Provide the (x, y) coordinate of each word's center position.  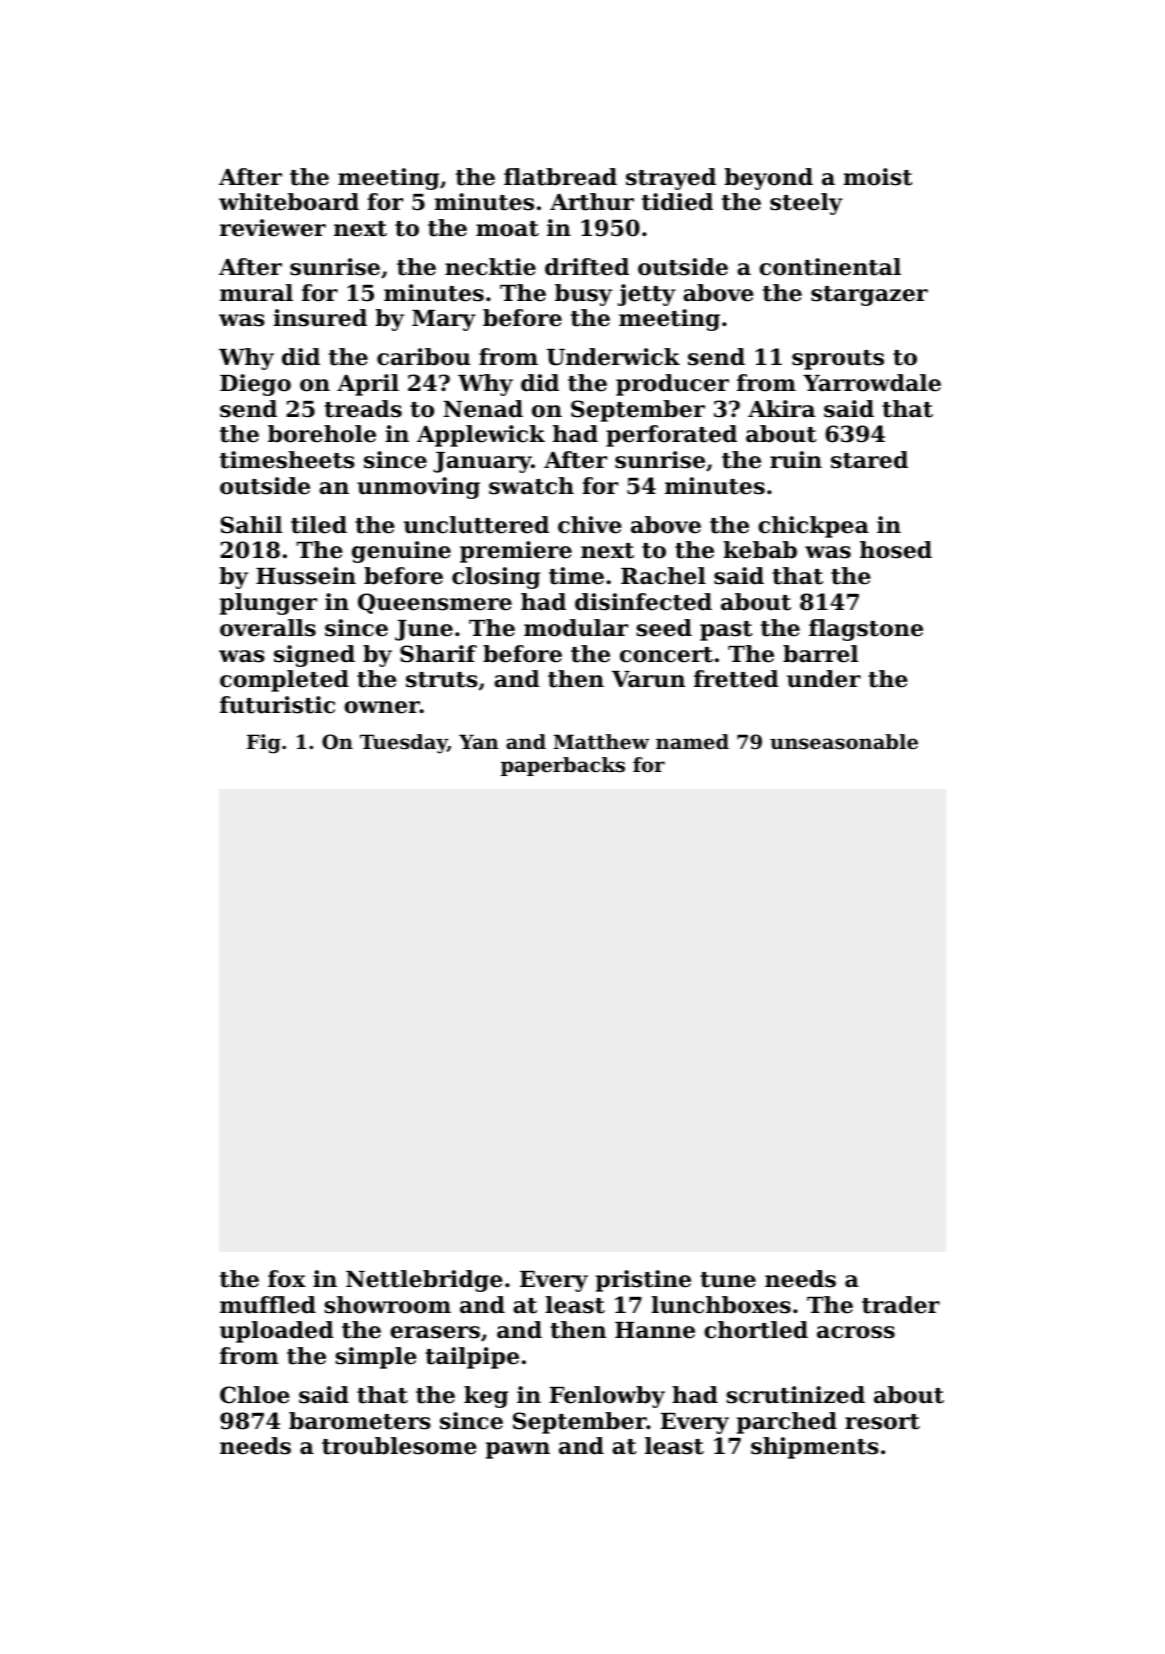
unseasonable (844, 742)
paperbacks (563, 766)
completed (284, 681)
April (368, 385)
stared (869, 460)
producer (672, 385)
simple (376, 1358)
